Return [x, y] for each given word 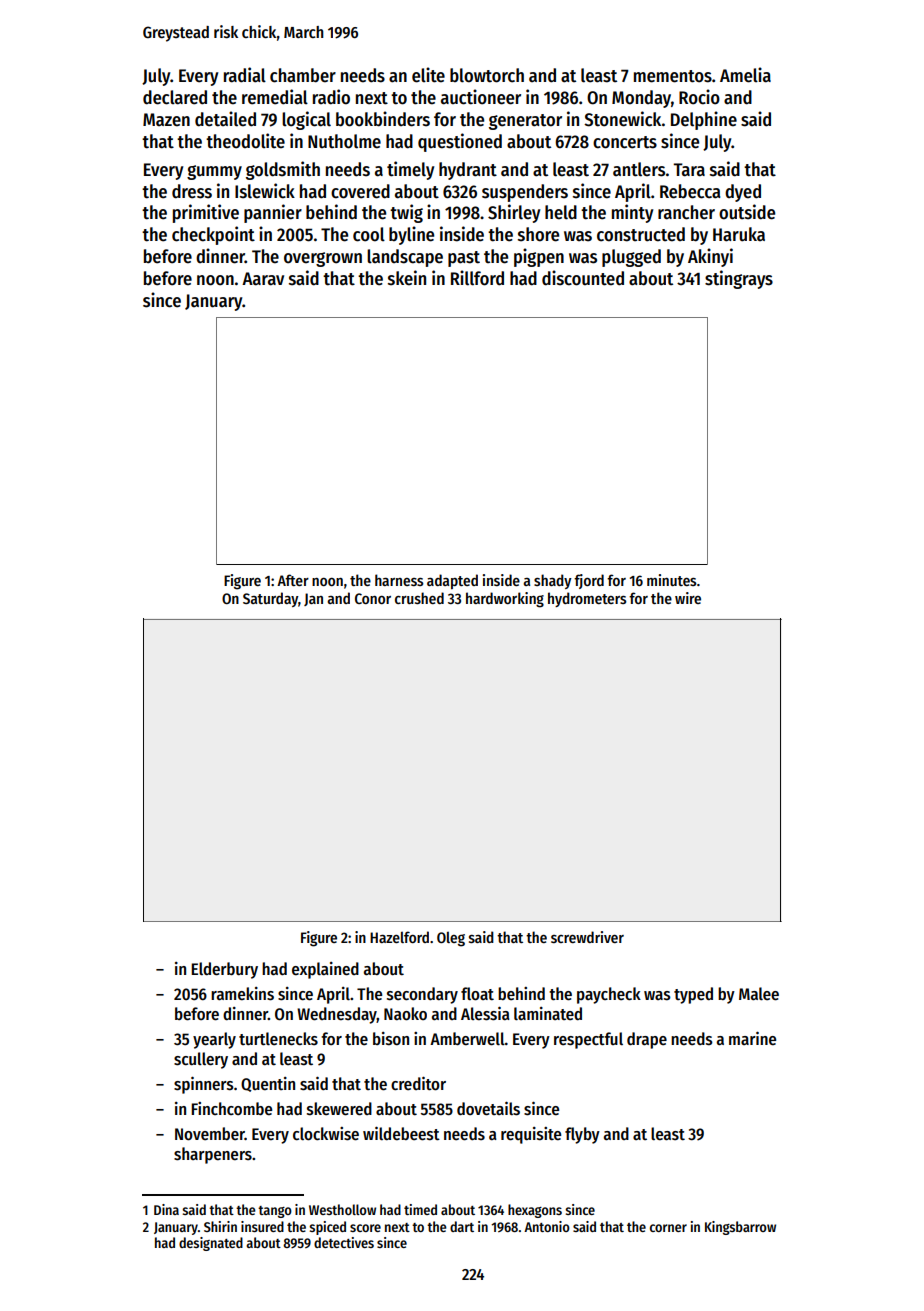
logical [306, 120]
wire [688, 598]
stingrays [739, 279]
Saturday [270, 599]
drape [647, 1040]
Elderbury [224, 970]
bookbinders [383, 119]
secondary [422, 995]
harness [399, 580]
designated [211, 1244]
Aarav [263, 279]
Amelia [745, 75]
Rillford [477, 278]
